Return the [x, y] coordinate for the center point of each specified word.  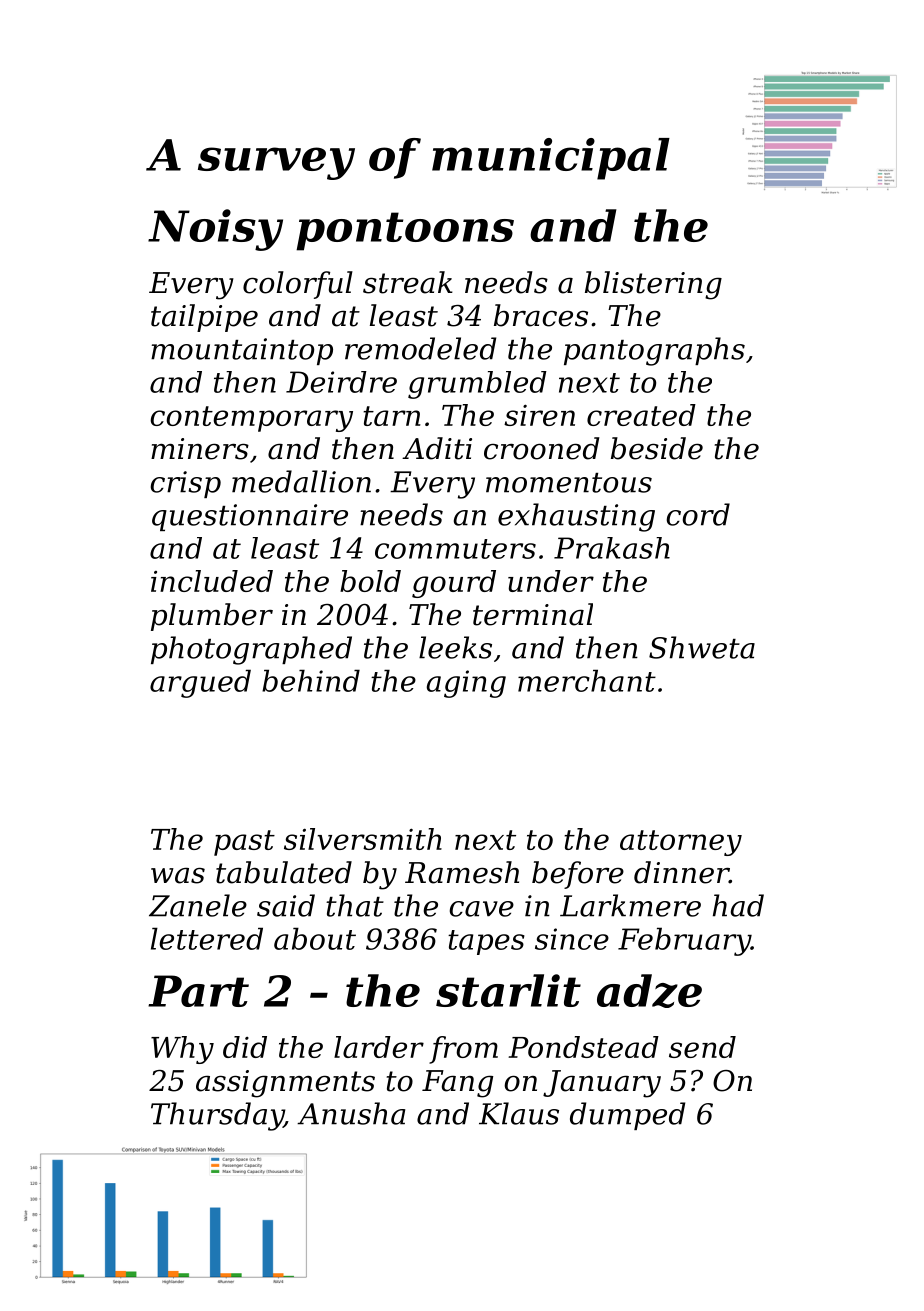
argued [200, 683]
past [244, 843]
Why [182, 1050]
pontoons [405, 231]
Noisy [215, 230]
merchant [587, 680]
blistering [653, 285]
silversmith [363, 839]
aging [466, 684]
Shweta [702, 647]
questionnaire [250, 517]
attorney [681, 843]
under [551, 581]
